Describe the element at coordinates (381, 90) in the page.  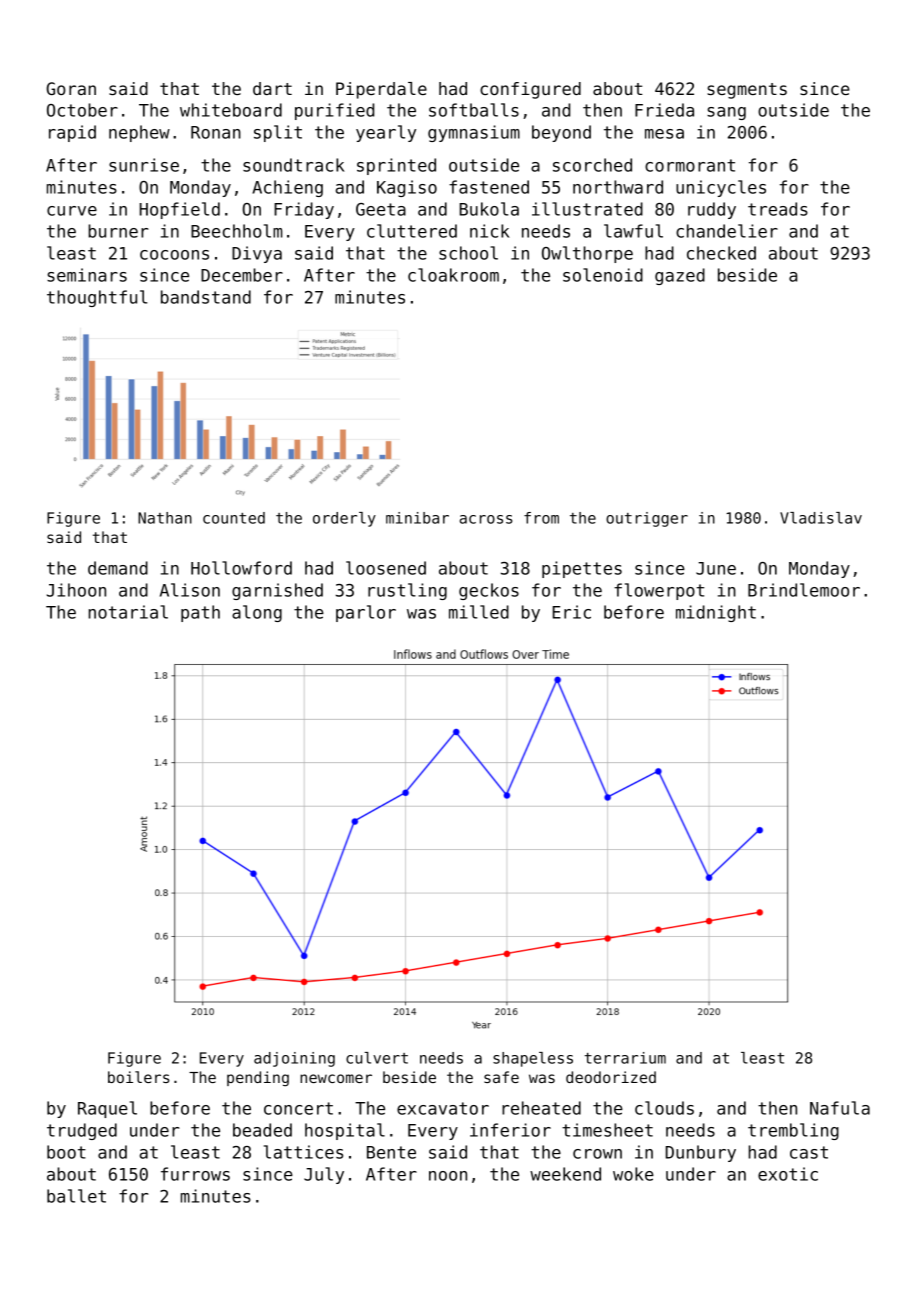
I see `Piperdale` at that location.
